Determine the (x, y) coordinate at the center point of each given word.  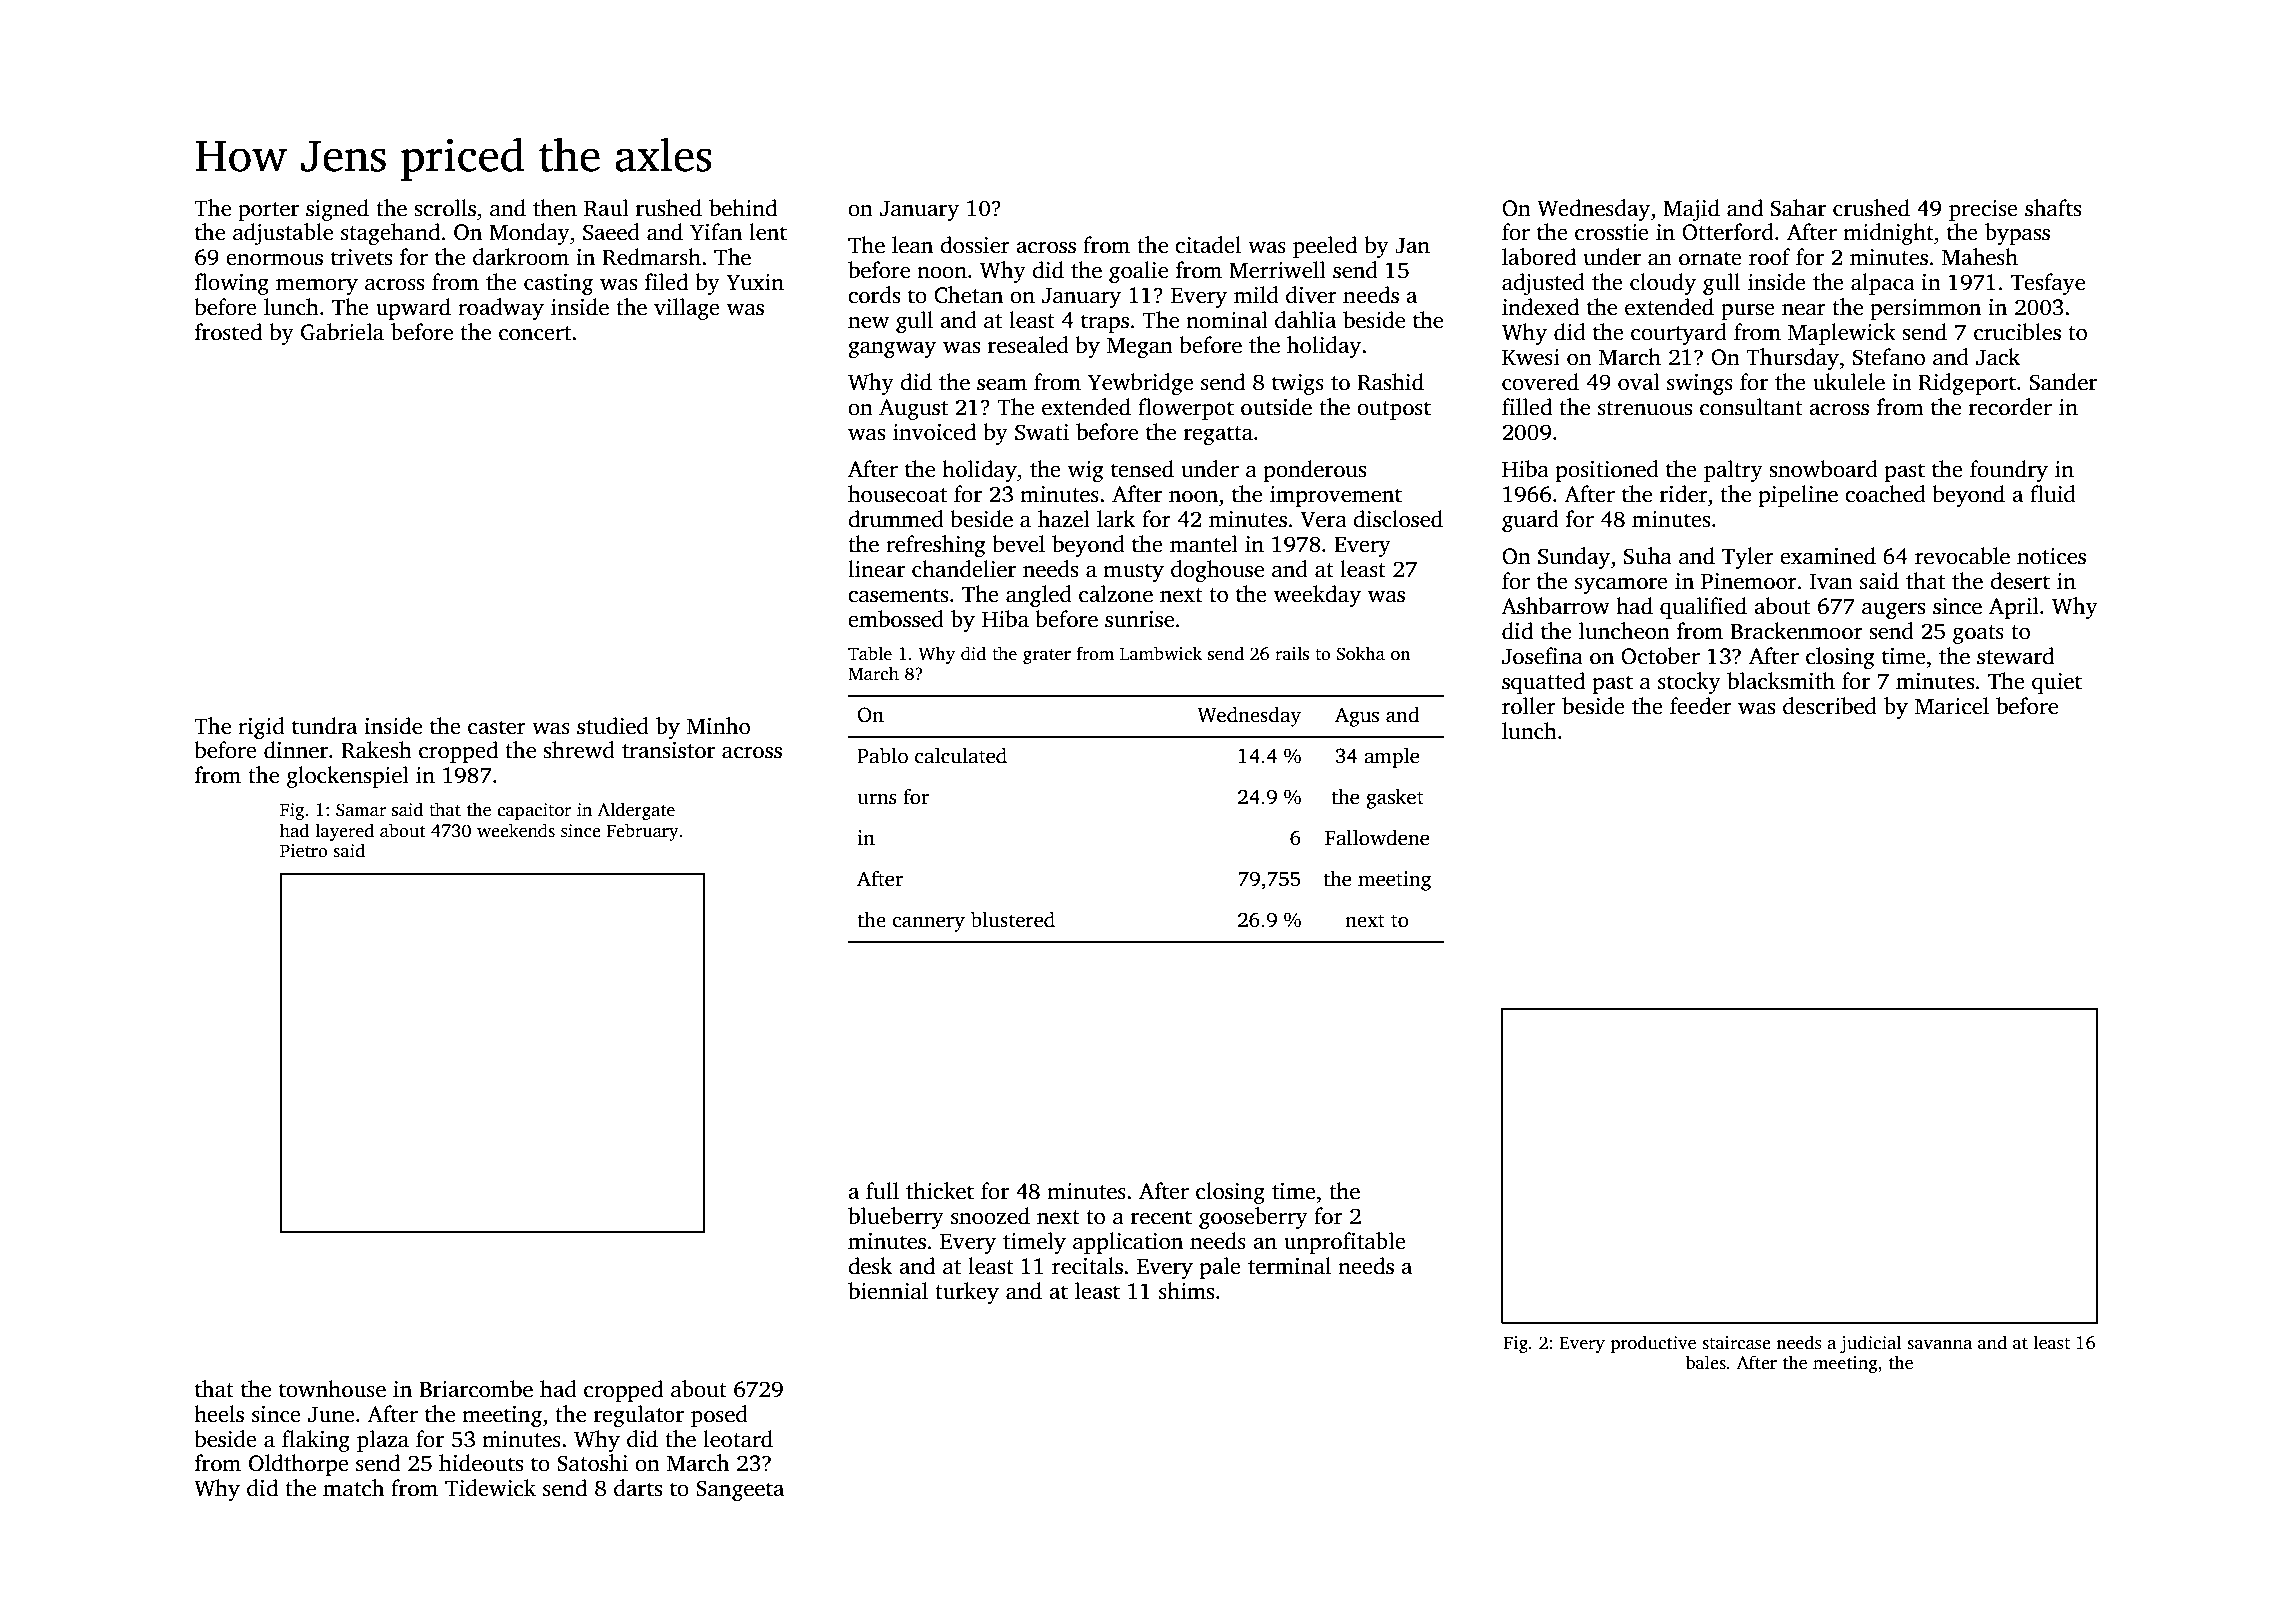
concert (535, 333)
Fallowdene (1377, 837)
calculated (961, 755)
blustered (1013, 919)
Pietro (304, 851)
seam (1002, 385)
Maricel (1952, 706)
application (1128, 1243)
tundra (324, 726)
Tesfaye (2048, 284)
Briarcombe (476, 1389)
